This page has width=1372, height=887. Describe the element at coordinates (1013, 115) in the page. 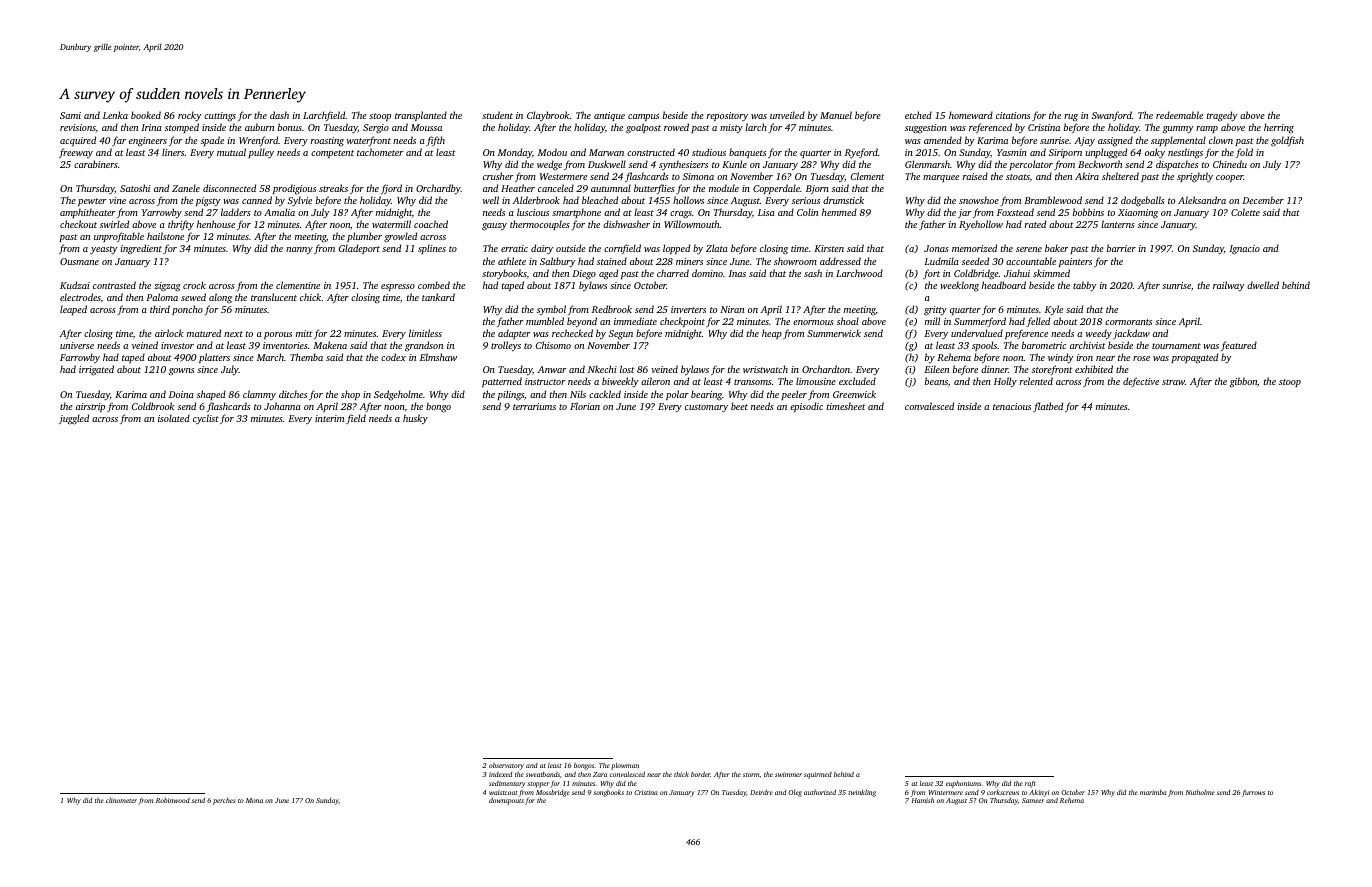

I see `citations` at that location.
